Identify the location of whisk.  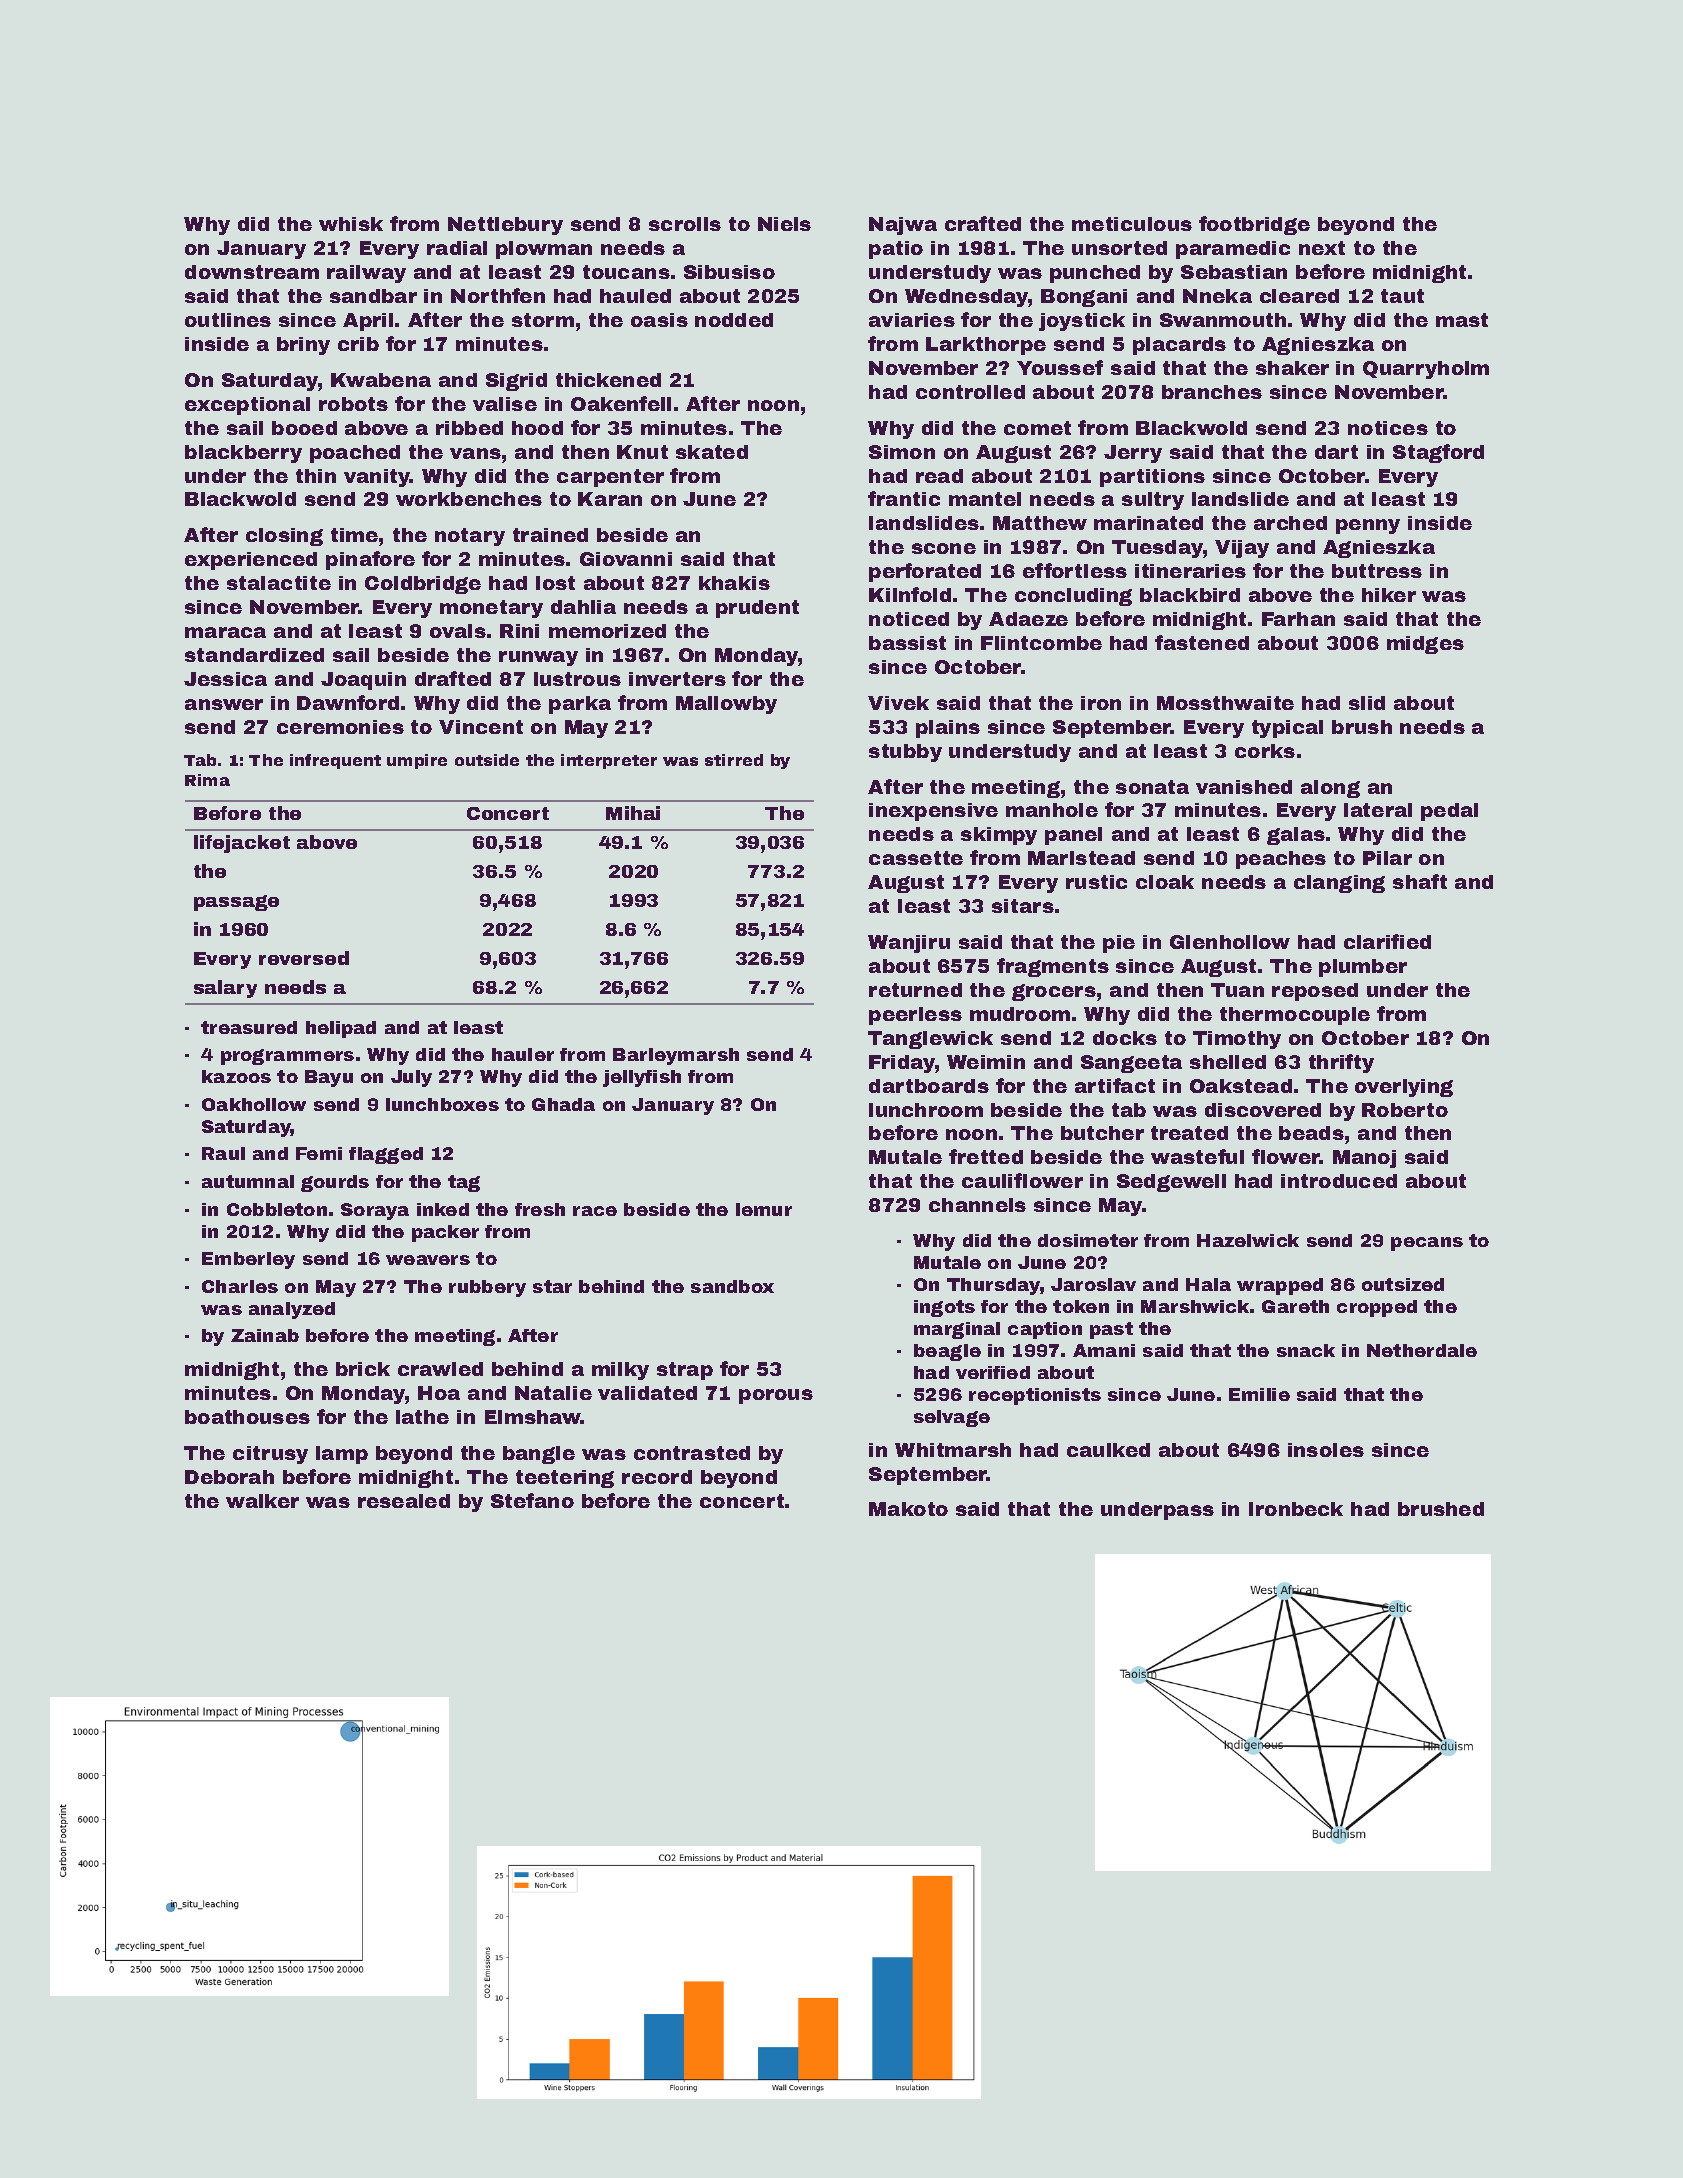
(351, 224).
